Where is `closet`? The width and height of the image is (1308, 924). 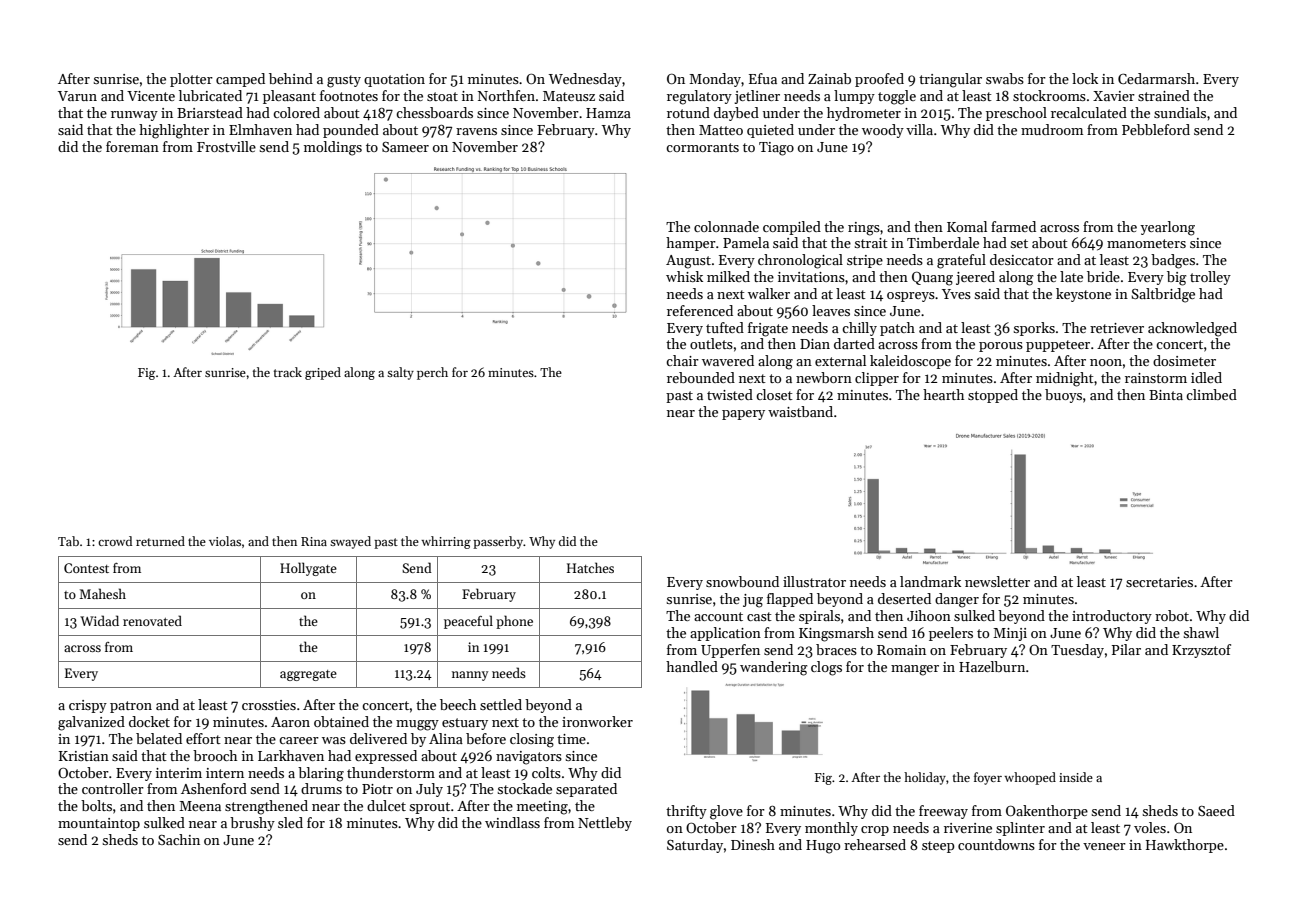
closet is located at coordinates (774, 394).
